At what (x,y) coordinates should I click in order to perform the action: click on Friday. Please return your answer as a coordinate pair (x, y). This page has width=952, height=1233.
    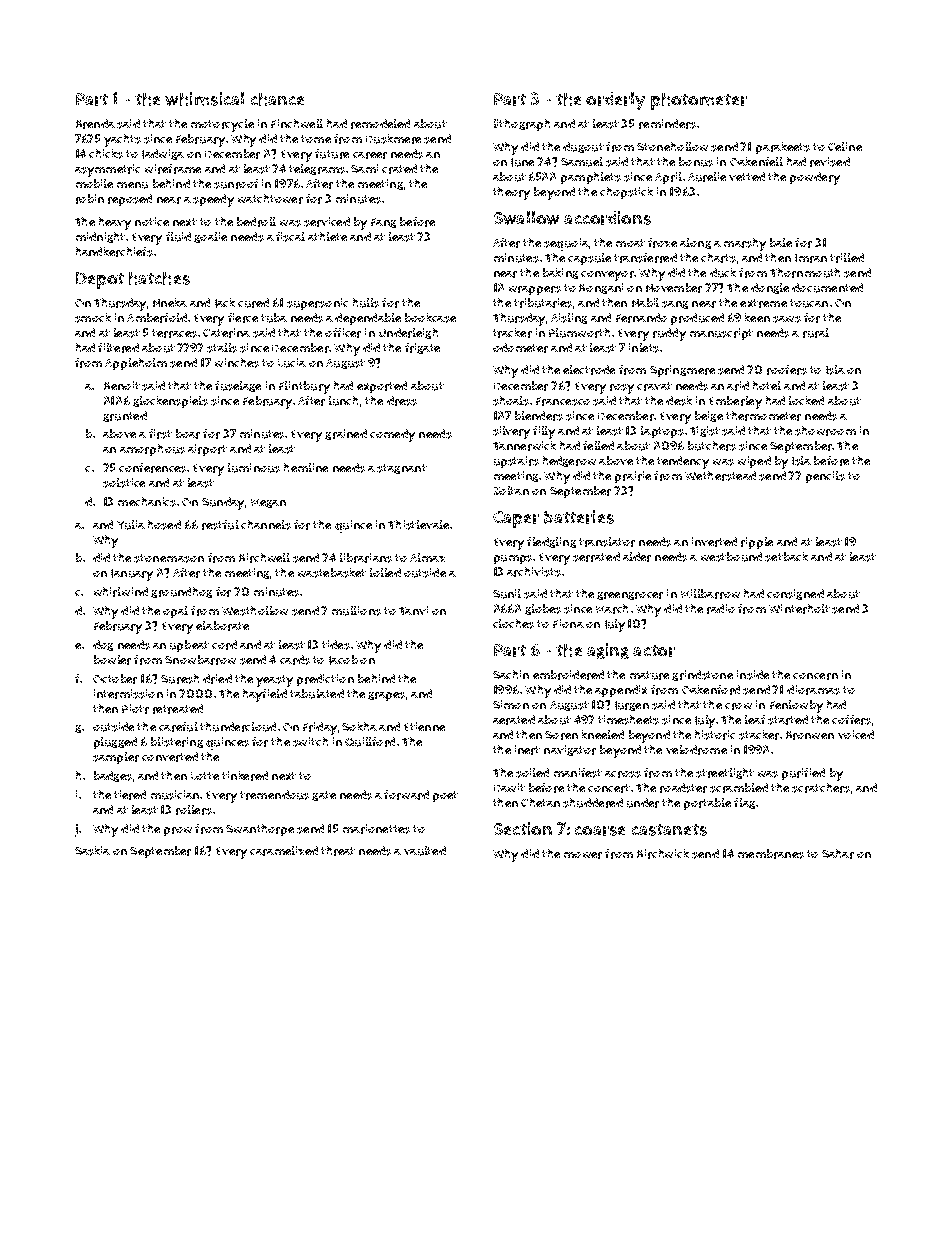
    Looking at the image, I should click on (320, 728).
